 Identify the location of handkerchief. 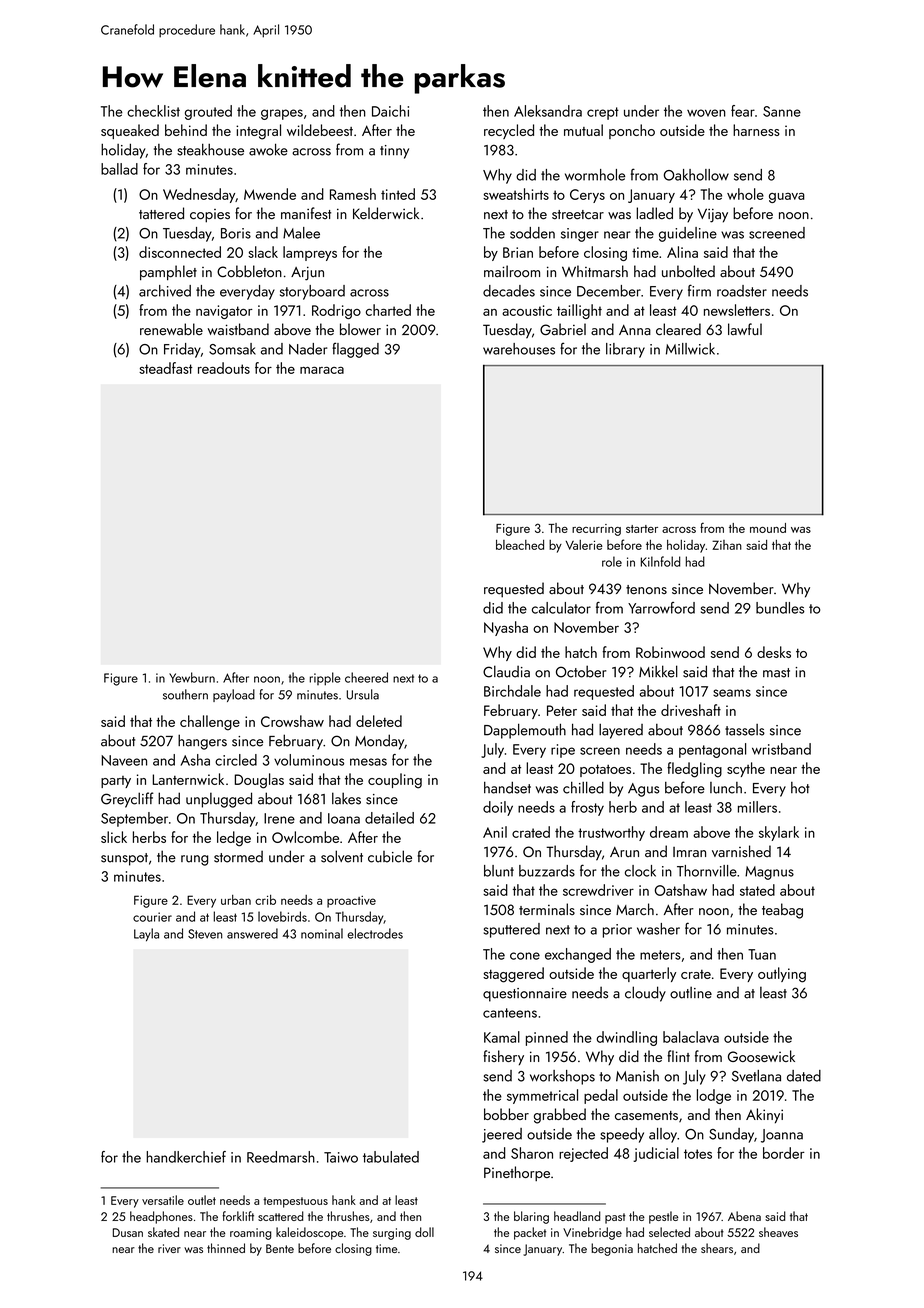
(186, 1157).
